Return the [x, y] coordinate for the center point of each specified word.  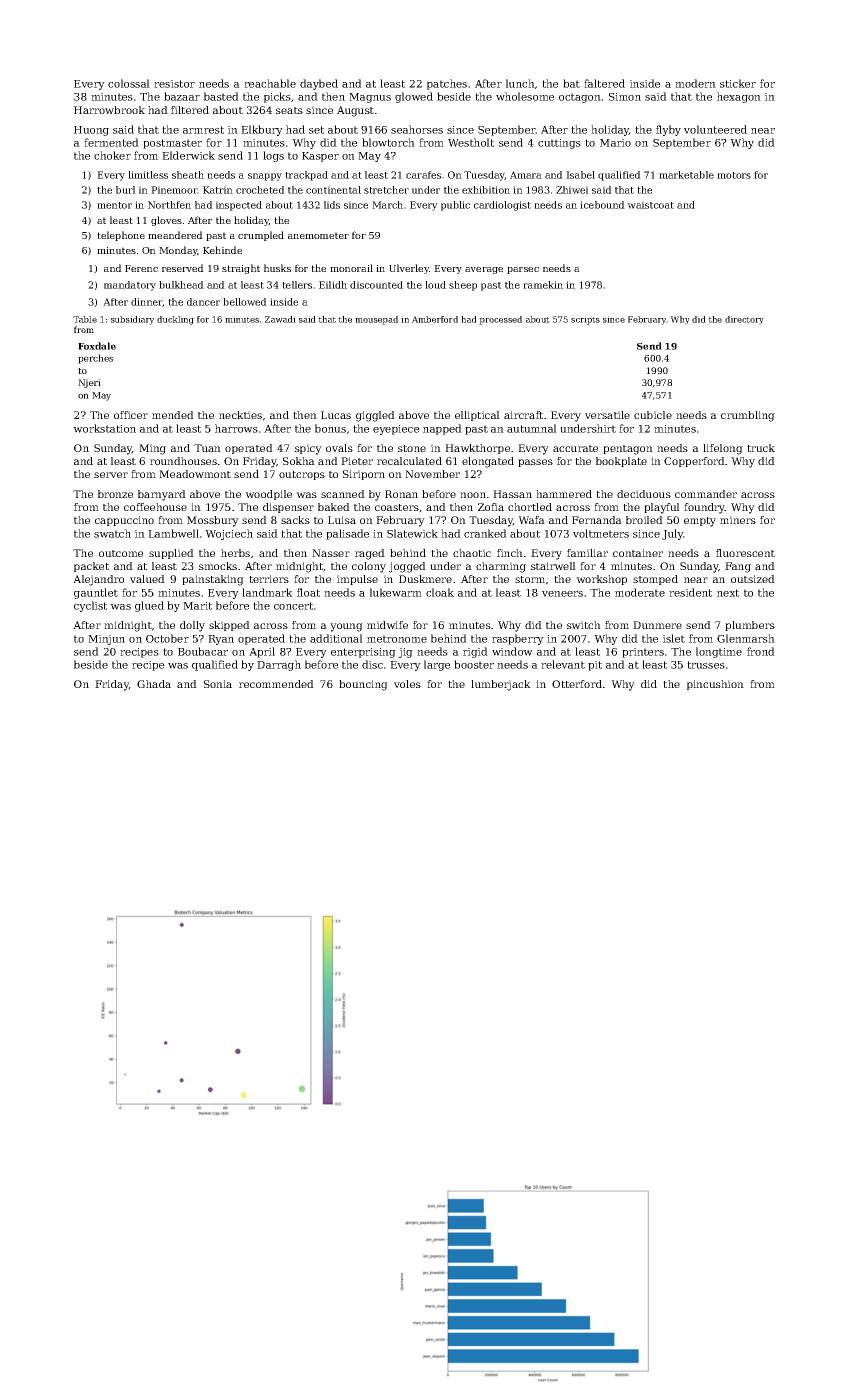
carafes [423, 175]
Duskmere [425, 579]
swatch [112, 533]
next [728, 593]
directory [744, 320]
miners [738, 520]
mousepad [376, 320]
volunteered [715, 129]
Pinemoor [174, 190]
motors [734, 175]
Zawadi [280, 319]
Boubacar [203, 651]
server [111, 475]
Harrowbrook [109, 110]
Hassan [512, 494]
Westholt [471, 142]
